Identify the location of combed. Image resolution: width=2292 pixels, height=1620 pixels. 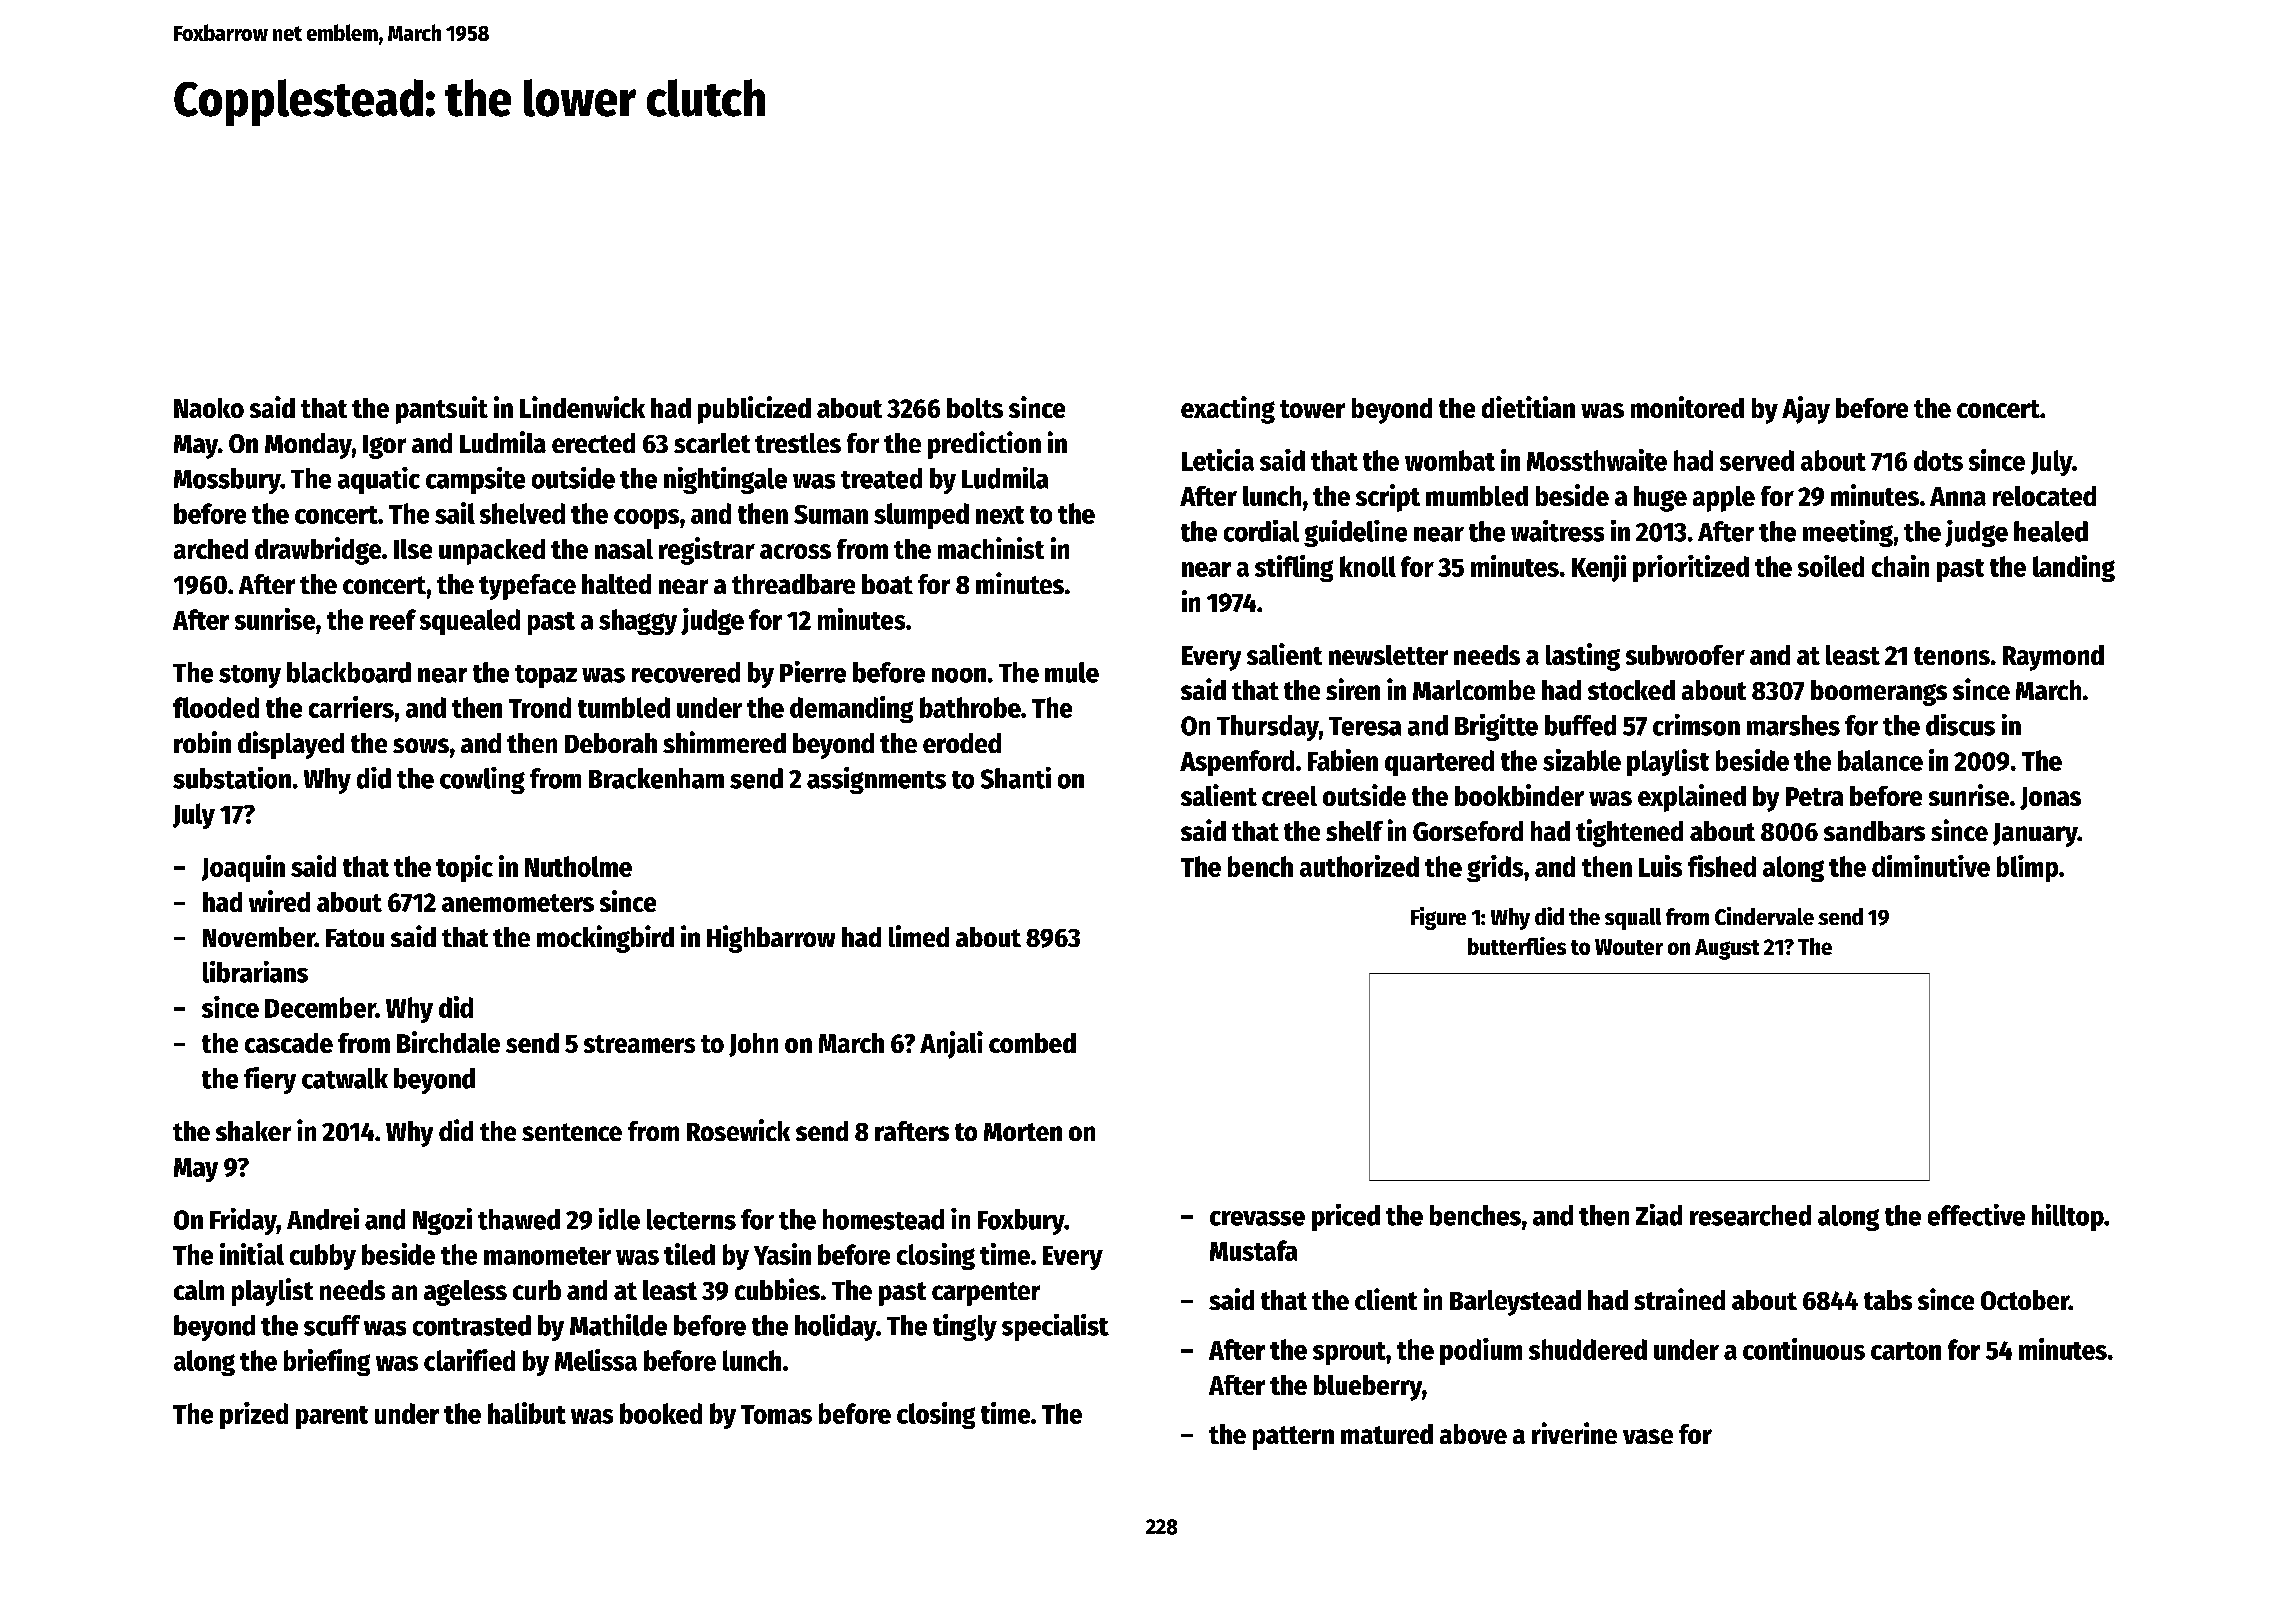
(1032, 1043).
